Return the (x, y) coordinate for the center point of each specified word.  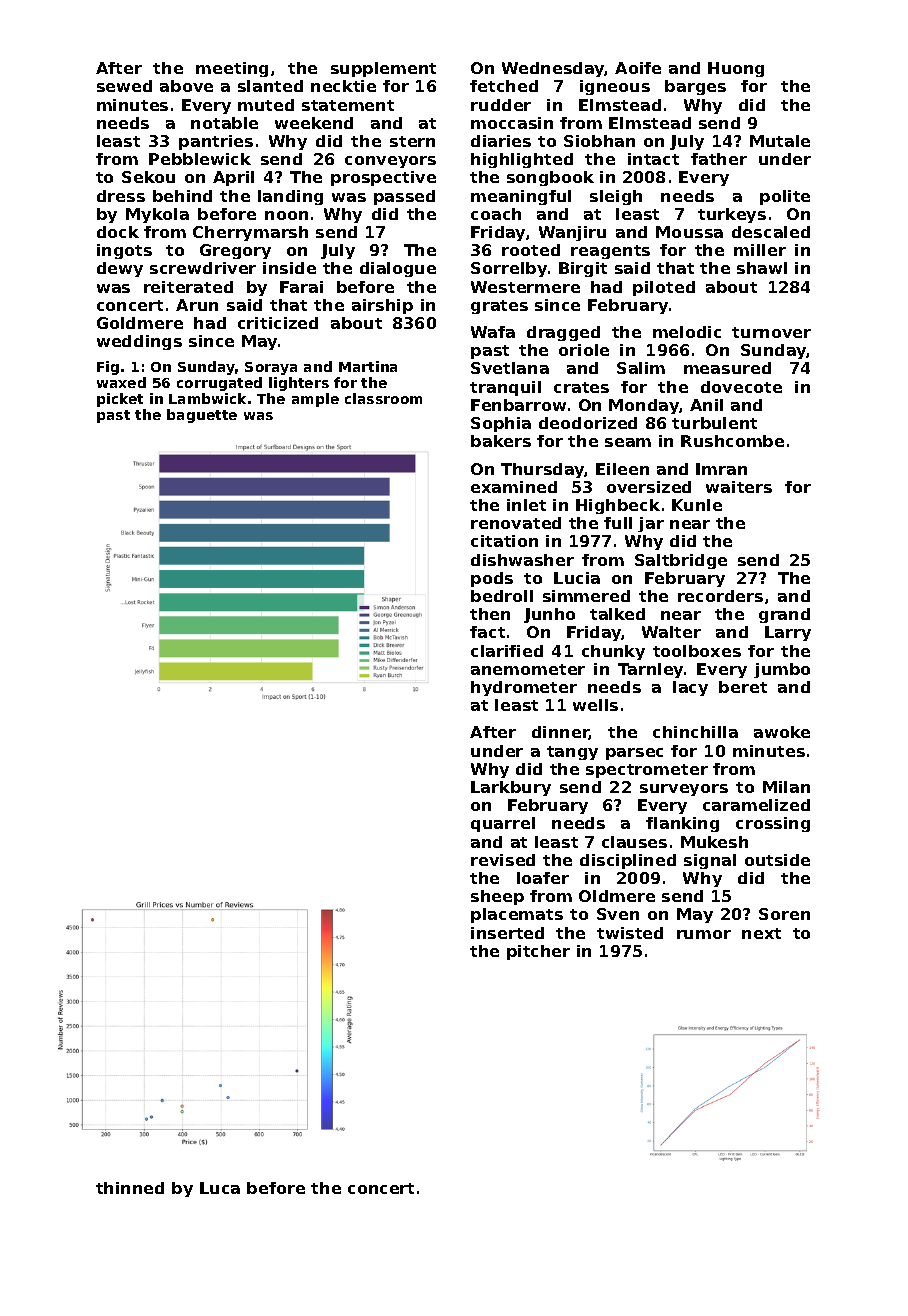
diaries (501, 141)
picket (120, 400)
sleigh (616, 197)
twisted (630, 933)
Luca (220, 1188)
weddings (139, 342)
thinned (130, 1188)
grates (499, 307)
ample (315, 400)
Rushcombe (732, 441)
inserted (507, 933)
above (186, 86)
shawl (762, 268)
